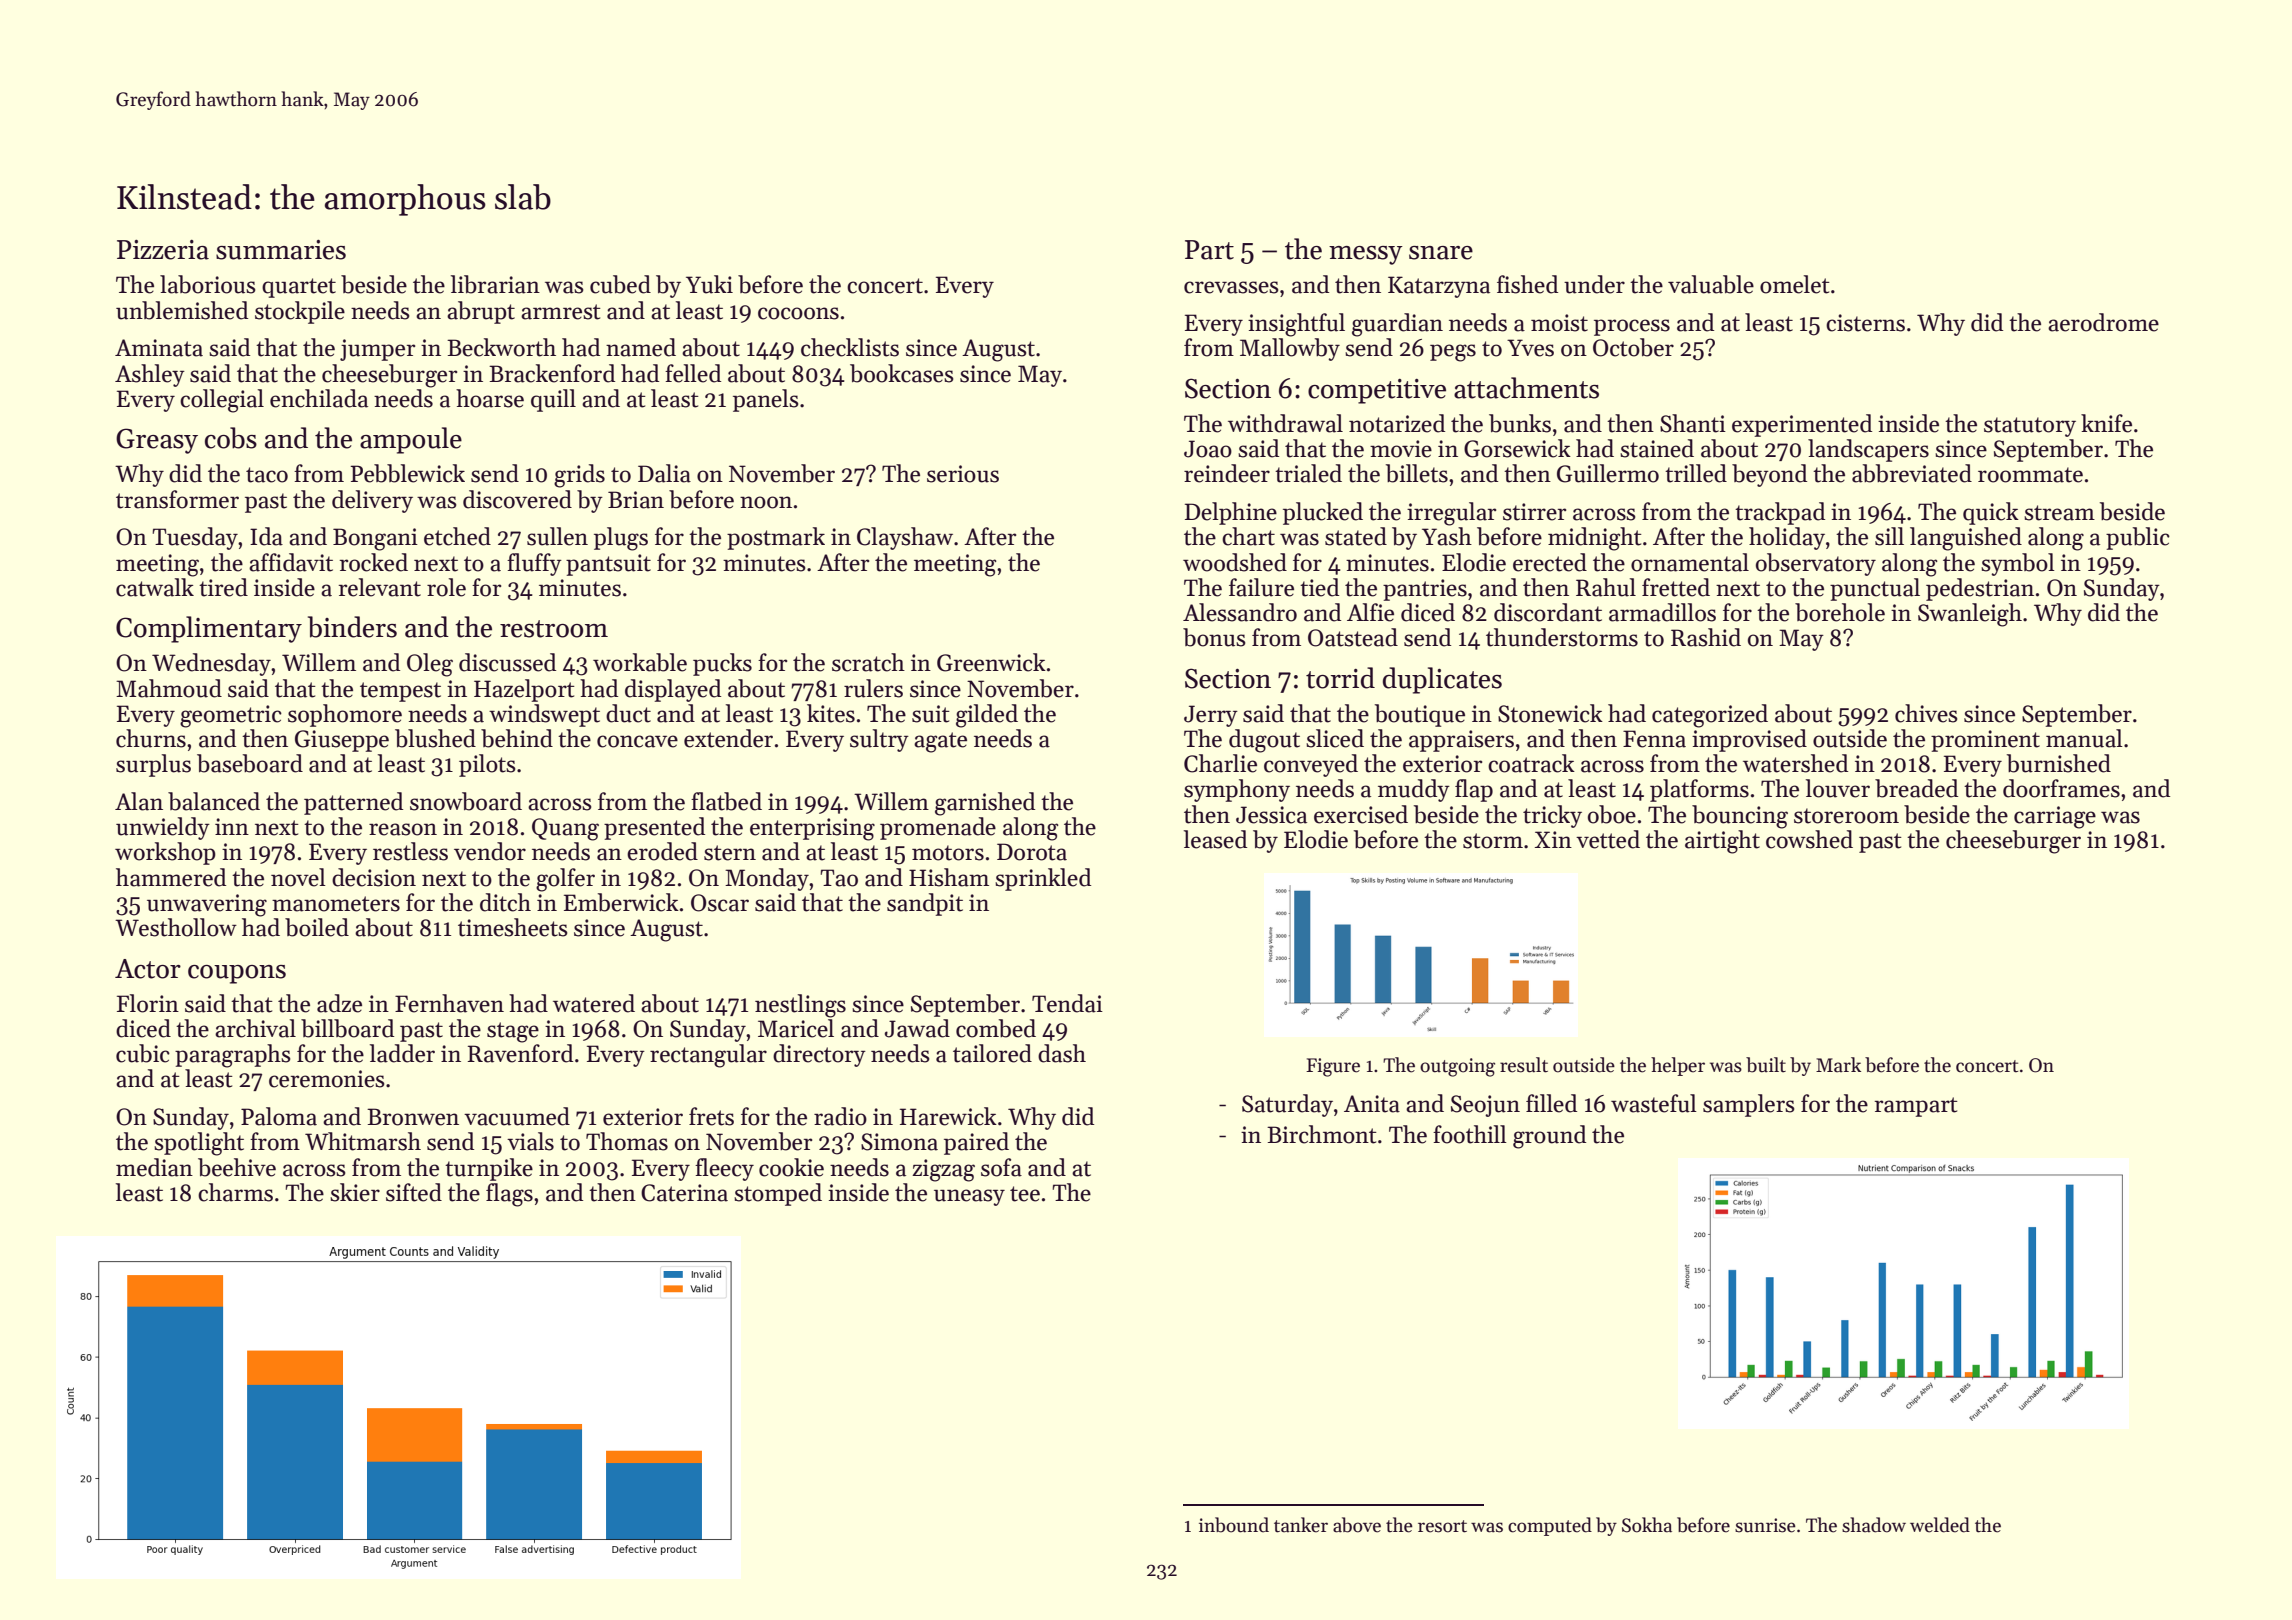  Describe the element at coordinates (1838, 788) in the document. I see `louver` at that location.
